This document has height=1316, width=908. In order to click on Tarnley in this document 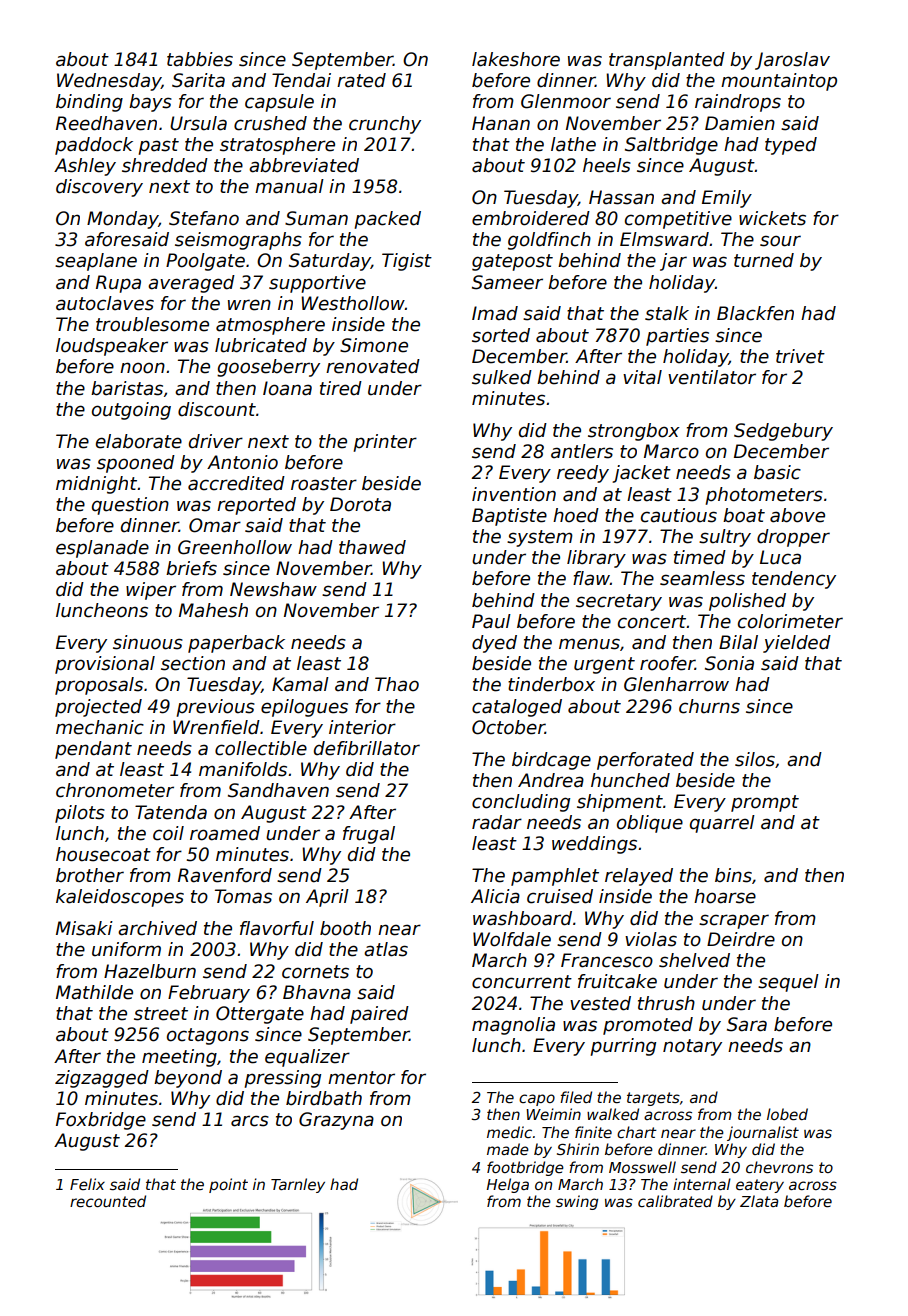, I will do `click(298, 1185)`.
